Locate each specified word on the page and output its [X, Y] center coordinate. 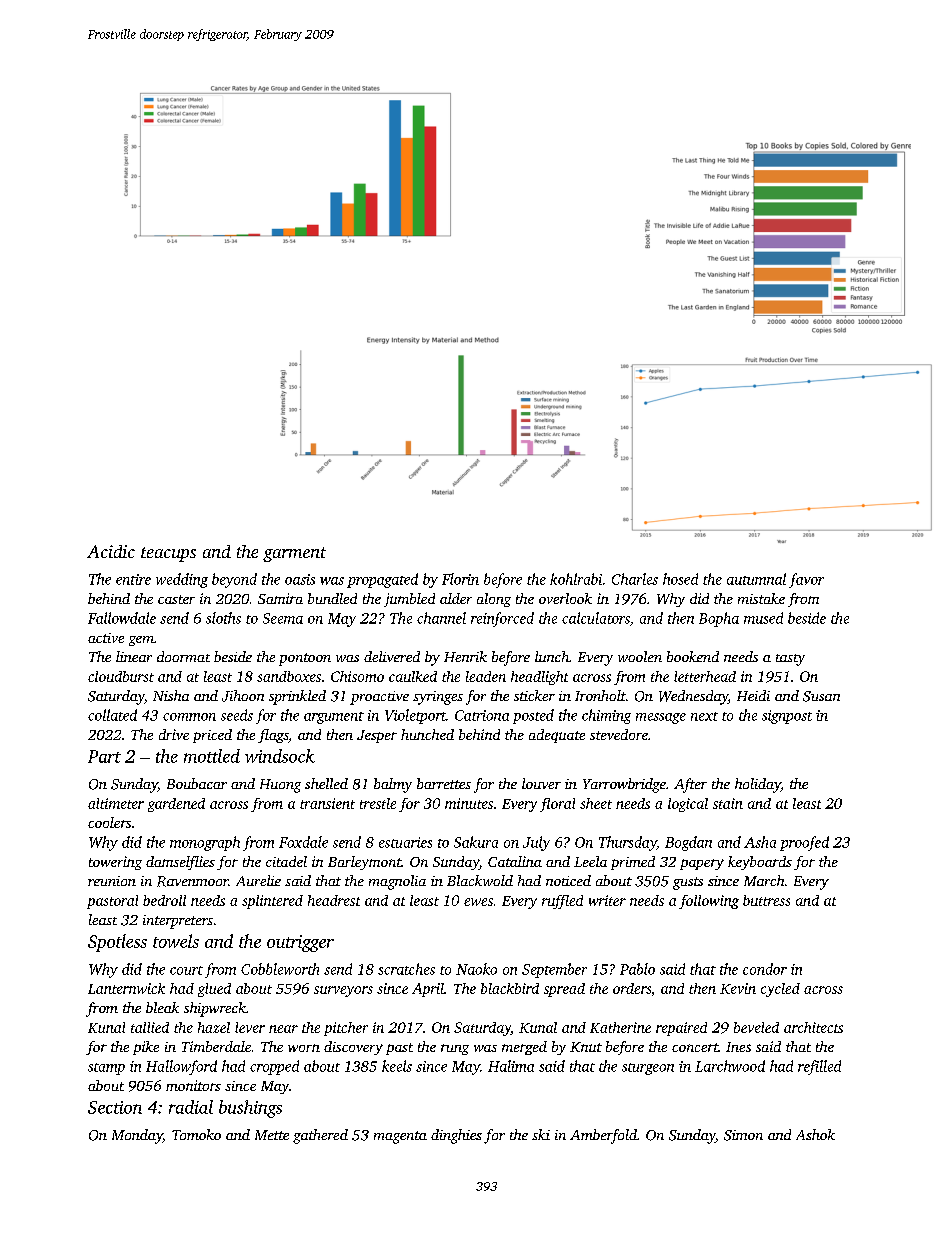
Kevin [738, 988]
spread [564, 990]
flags [273, 736]
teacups [168, 554]
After [690, 785]
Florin [460, 579]
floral [557, 805]
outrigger [300, 943]
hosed [680, 579]
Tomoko [196, 1134]
